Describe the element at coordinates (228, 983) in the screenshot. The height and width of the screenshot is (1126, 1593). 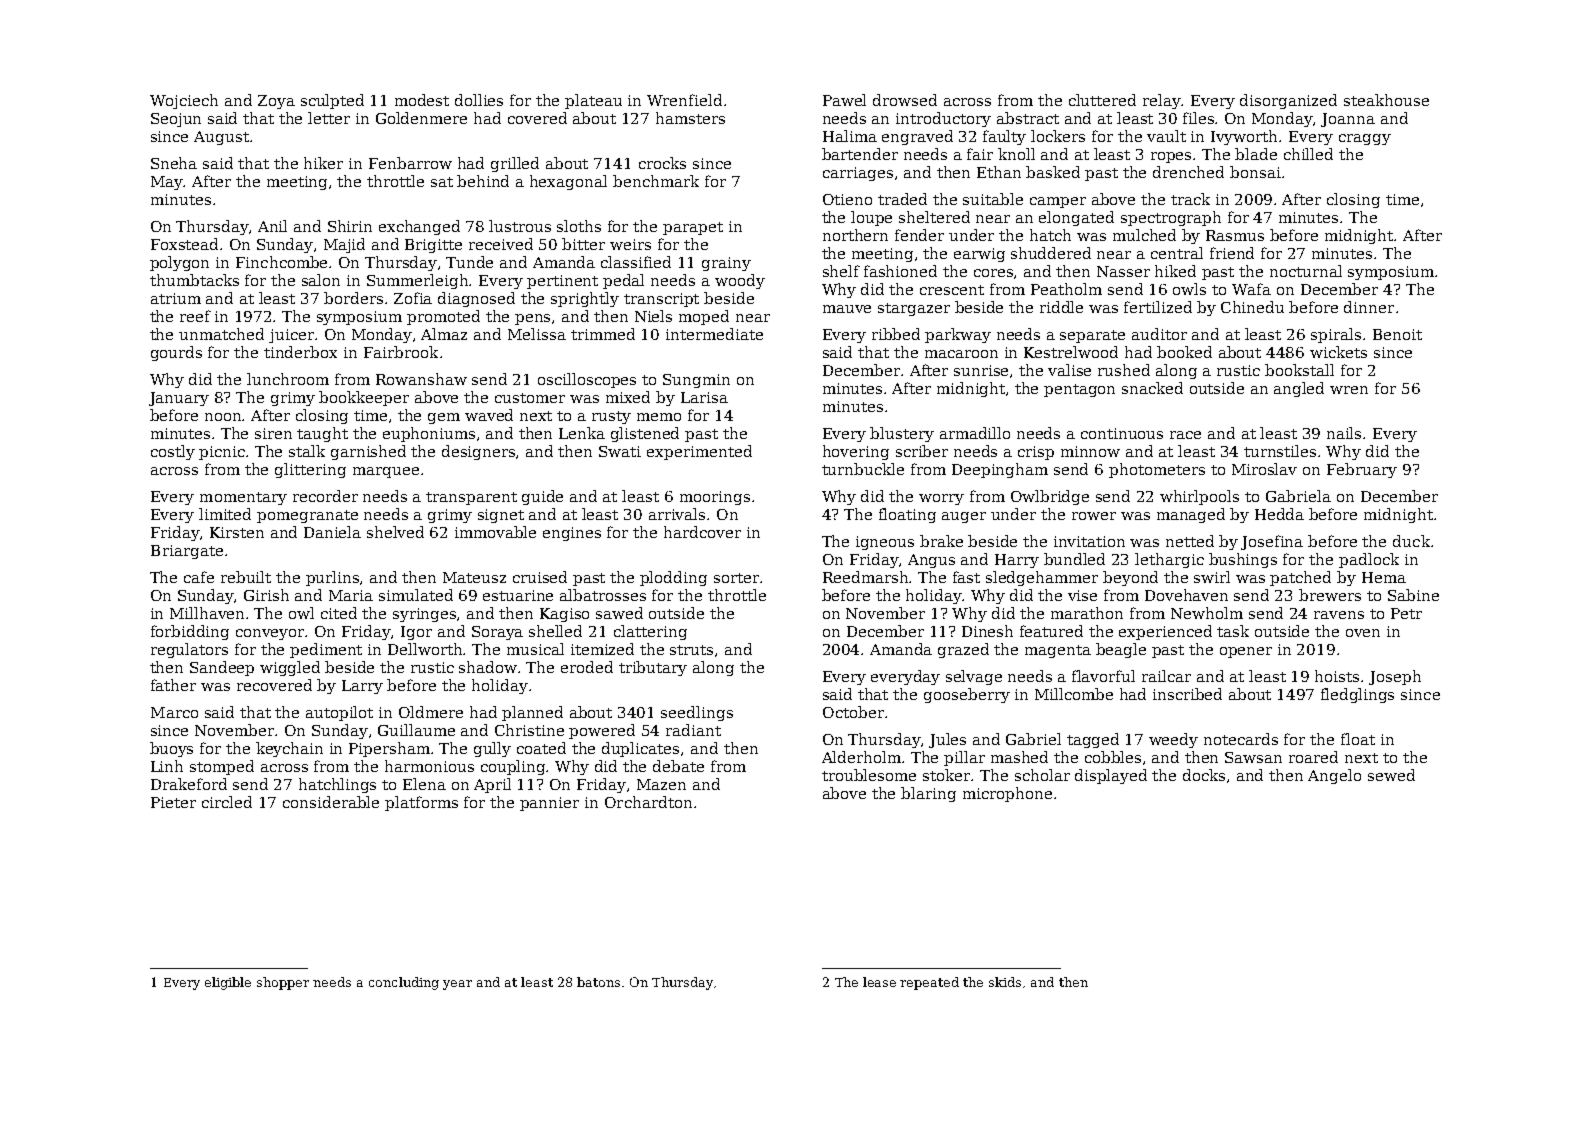
I see `eligible` at that location.
